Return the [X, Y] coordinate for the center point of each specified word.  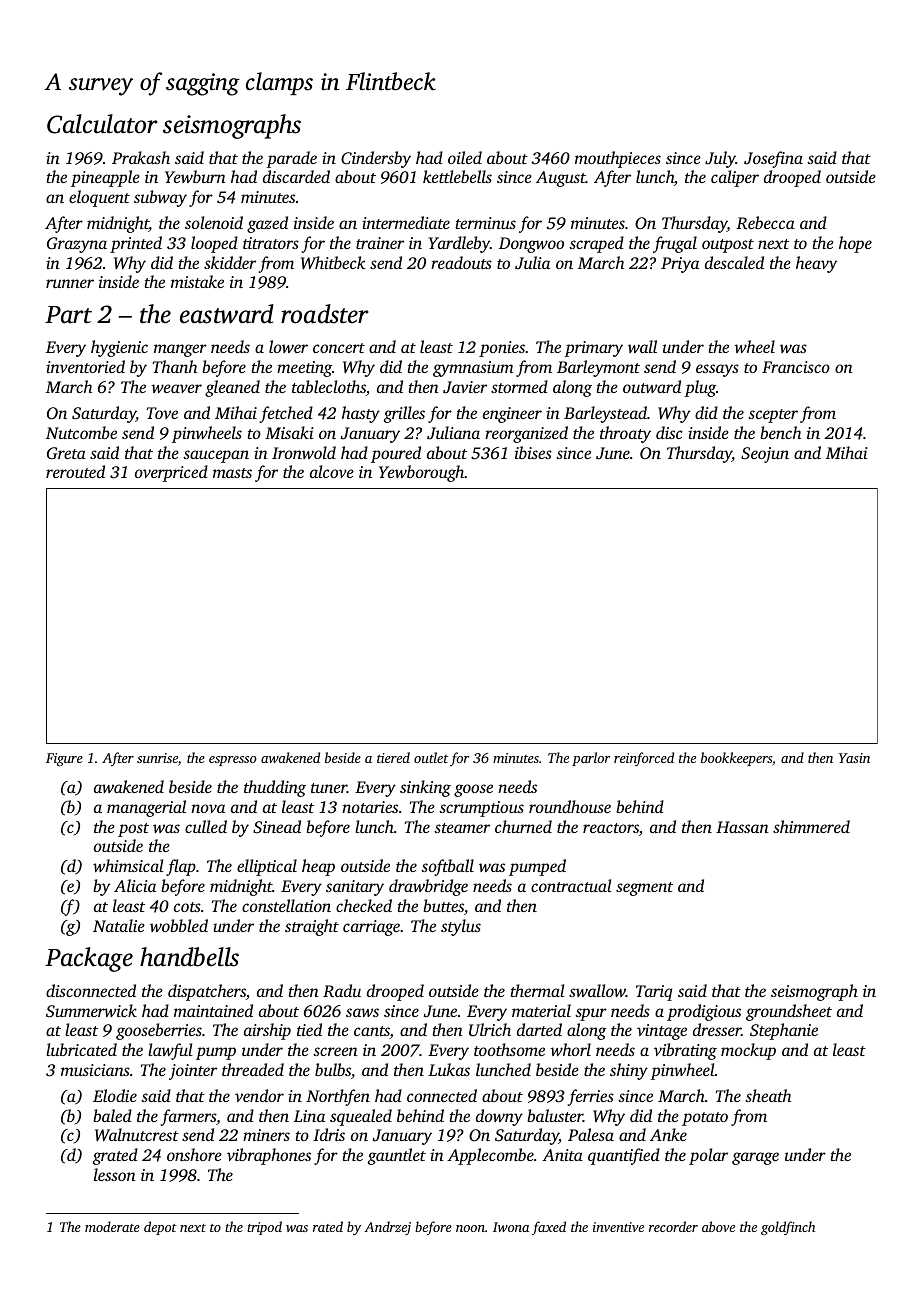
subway [160, 198]
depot [160, 1228]
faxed [549, 1228]
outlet [431, 757]
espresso [233, 761]
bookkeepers [736, 759]
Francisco [796, 367]
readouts [461, 262]
